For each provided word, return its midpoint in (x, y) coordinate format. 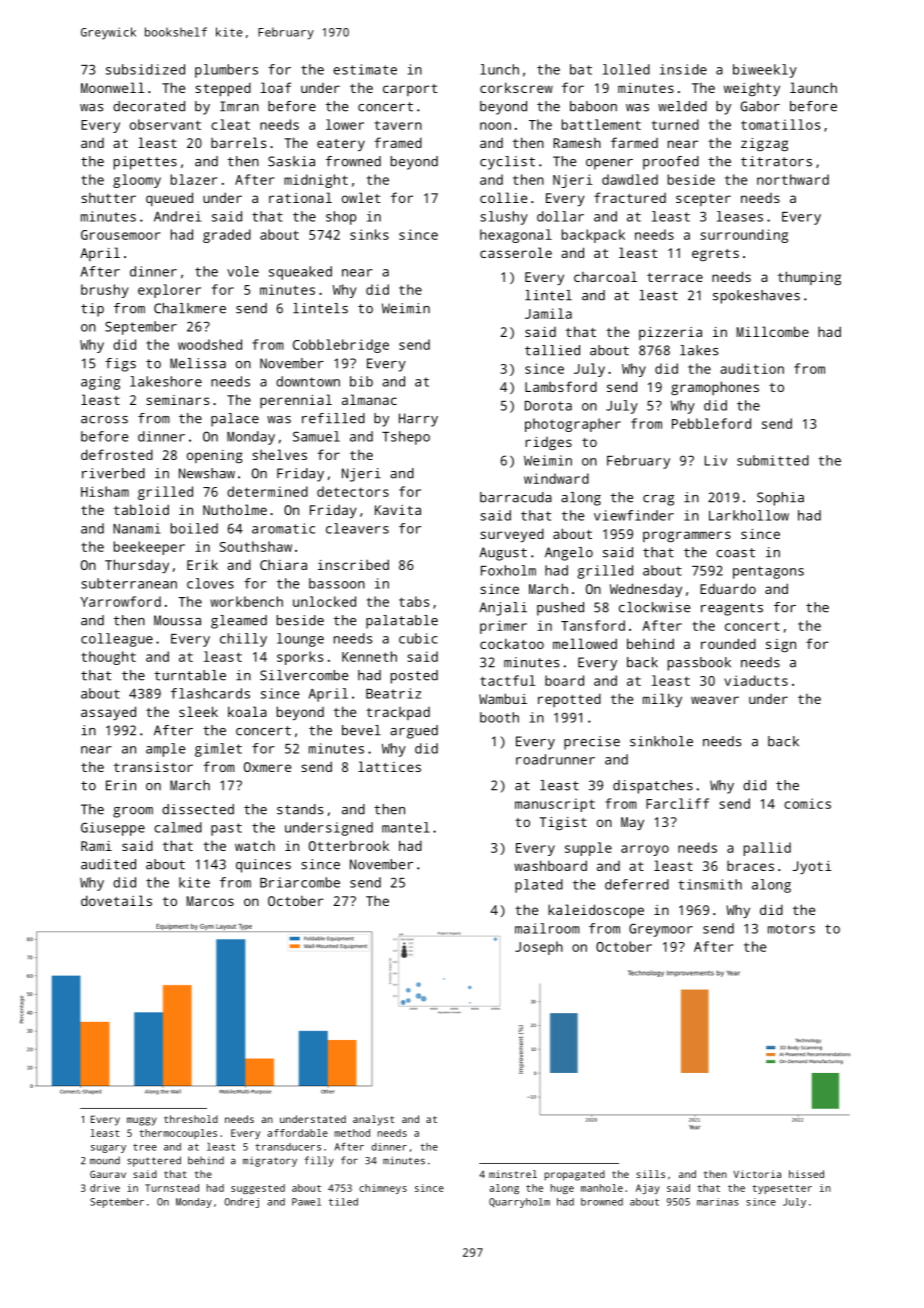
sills (650, 1174)
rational (300, 197)
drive (105, 1188)
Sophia (780, 499)
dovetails (116, 900)
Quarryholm (519, 1203)
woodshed (210, 344)
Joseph (539, 948)
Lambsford (561, 386)
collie (503, 197)
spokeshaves (756, 297)
